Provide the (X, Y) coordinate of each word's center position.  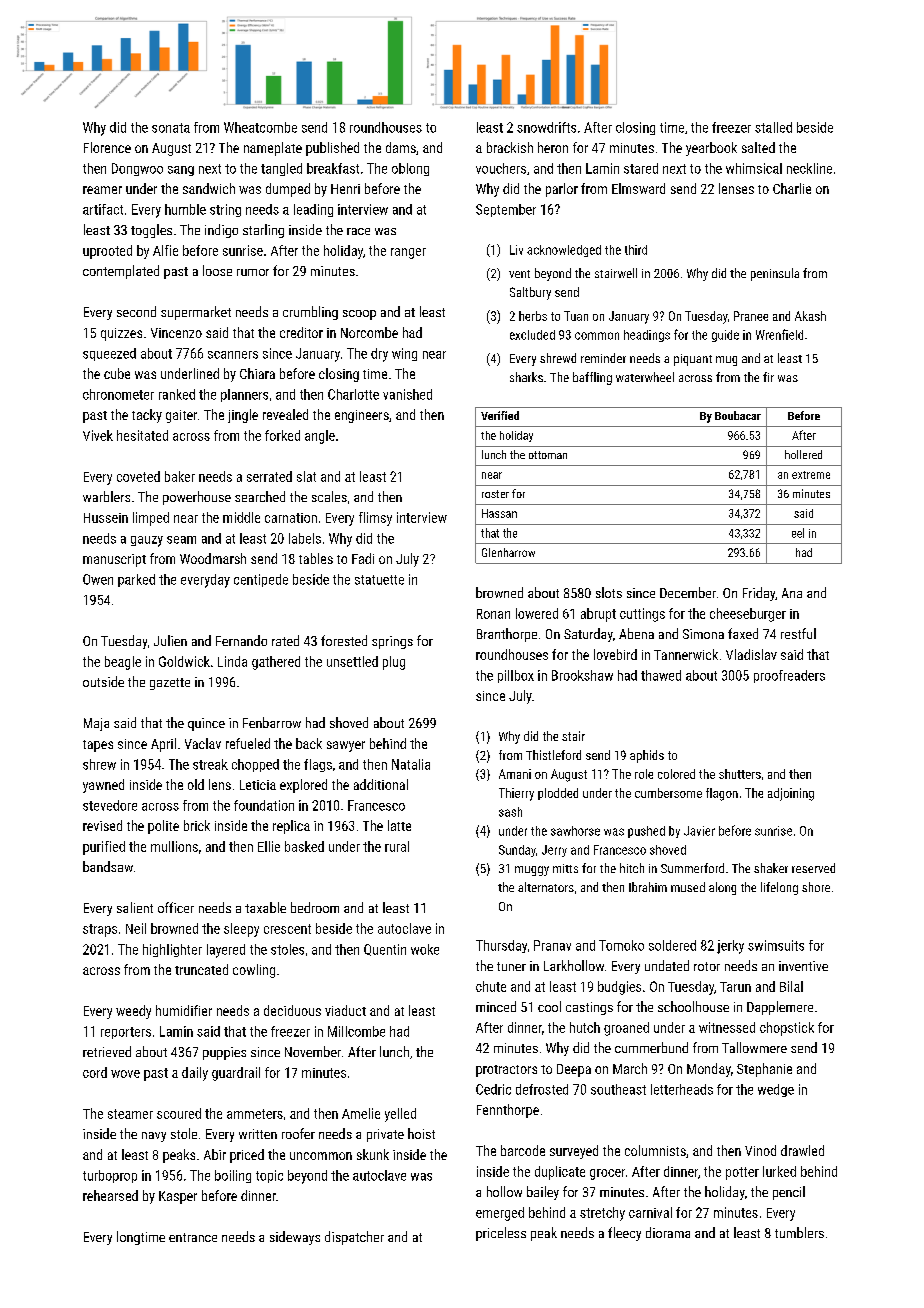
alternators (546, 887)
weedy (133, 1012)
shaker (771, 868)
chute (491, 986)
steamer (130, 1114)
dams (401, 147)
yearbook (711, 149)
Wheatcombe (260, 127)
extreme (811, 475)
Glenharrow (508, 552)
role (644, 774)
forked (282, 435)
